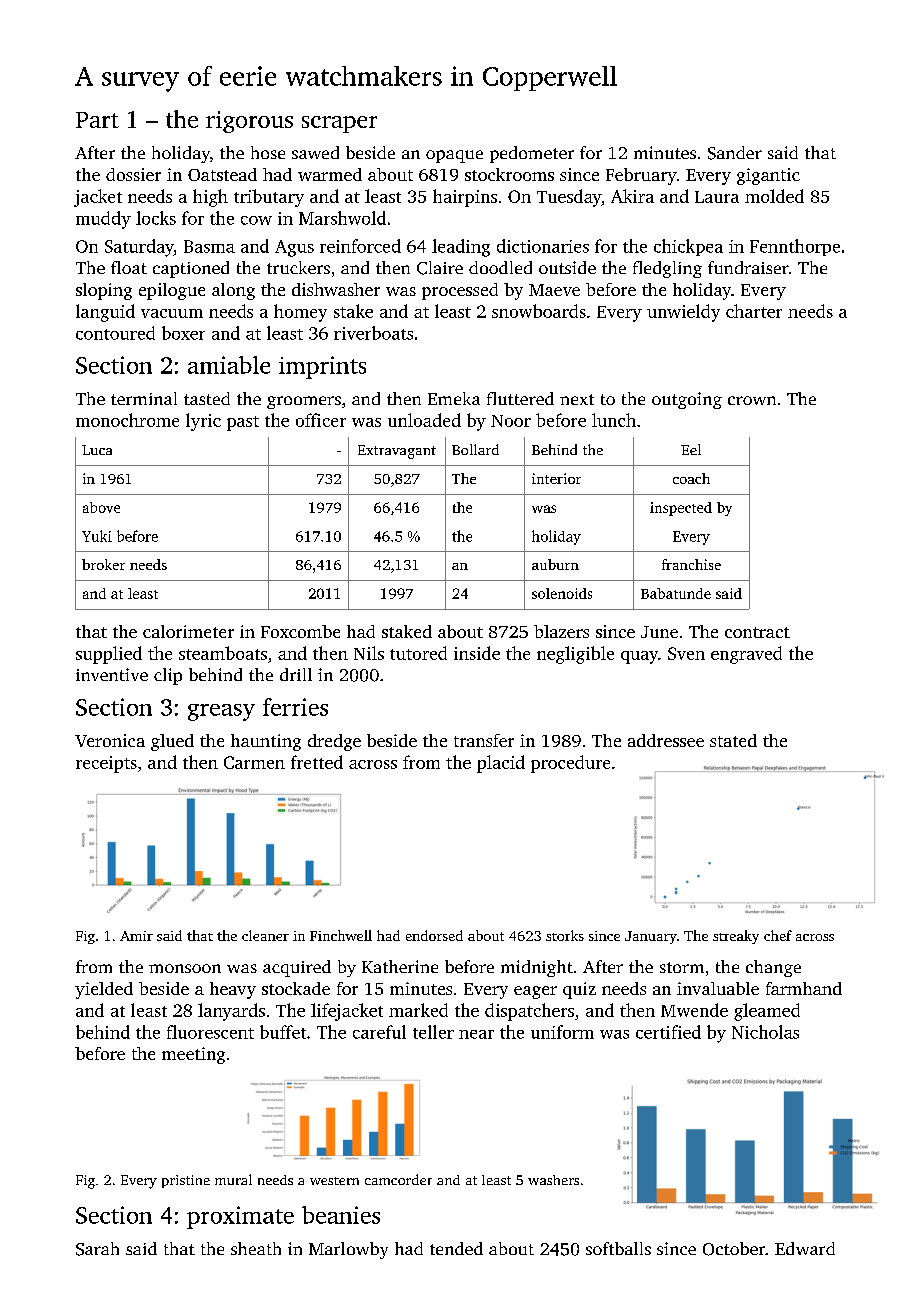 This image has height=1314, width=924. I want to click on placid, so click(501, 764).
